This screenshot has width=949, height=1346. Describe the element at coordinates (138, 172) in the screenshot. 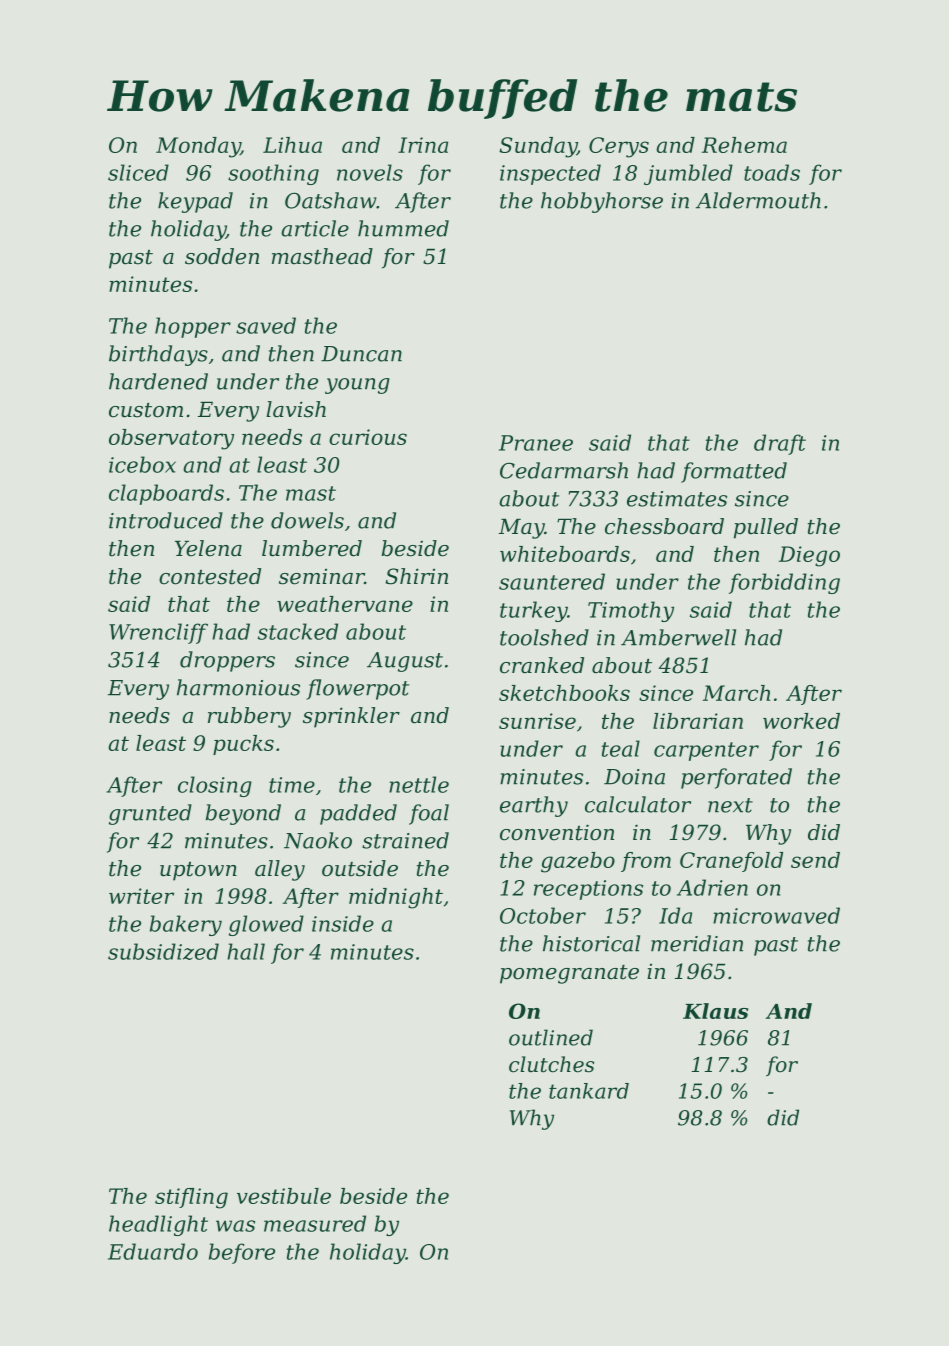

I see `sliced` at that location.
